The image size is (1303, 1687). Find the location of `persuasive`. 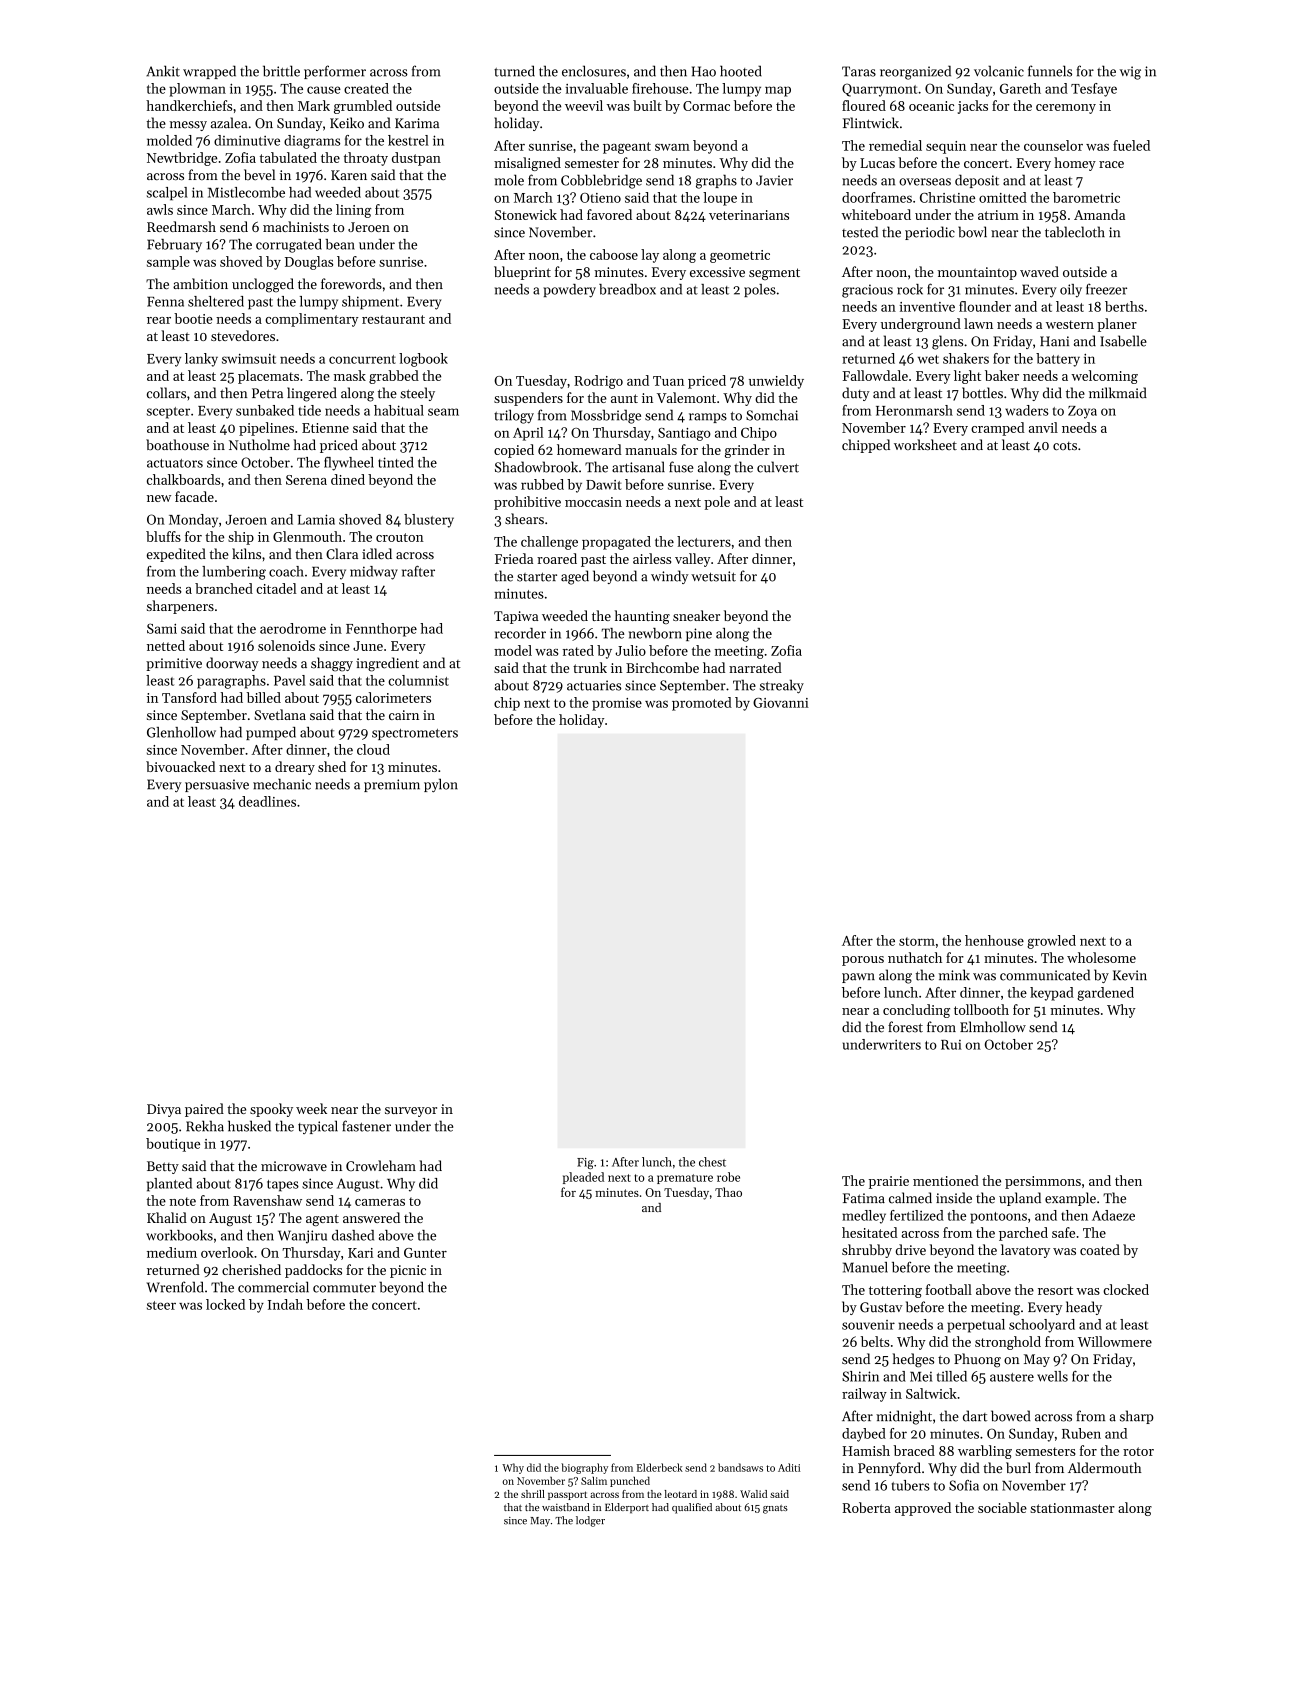

persuasive is located at coordinates (217, 785).
